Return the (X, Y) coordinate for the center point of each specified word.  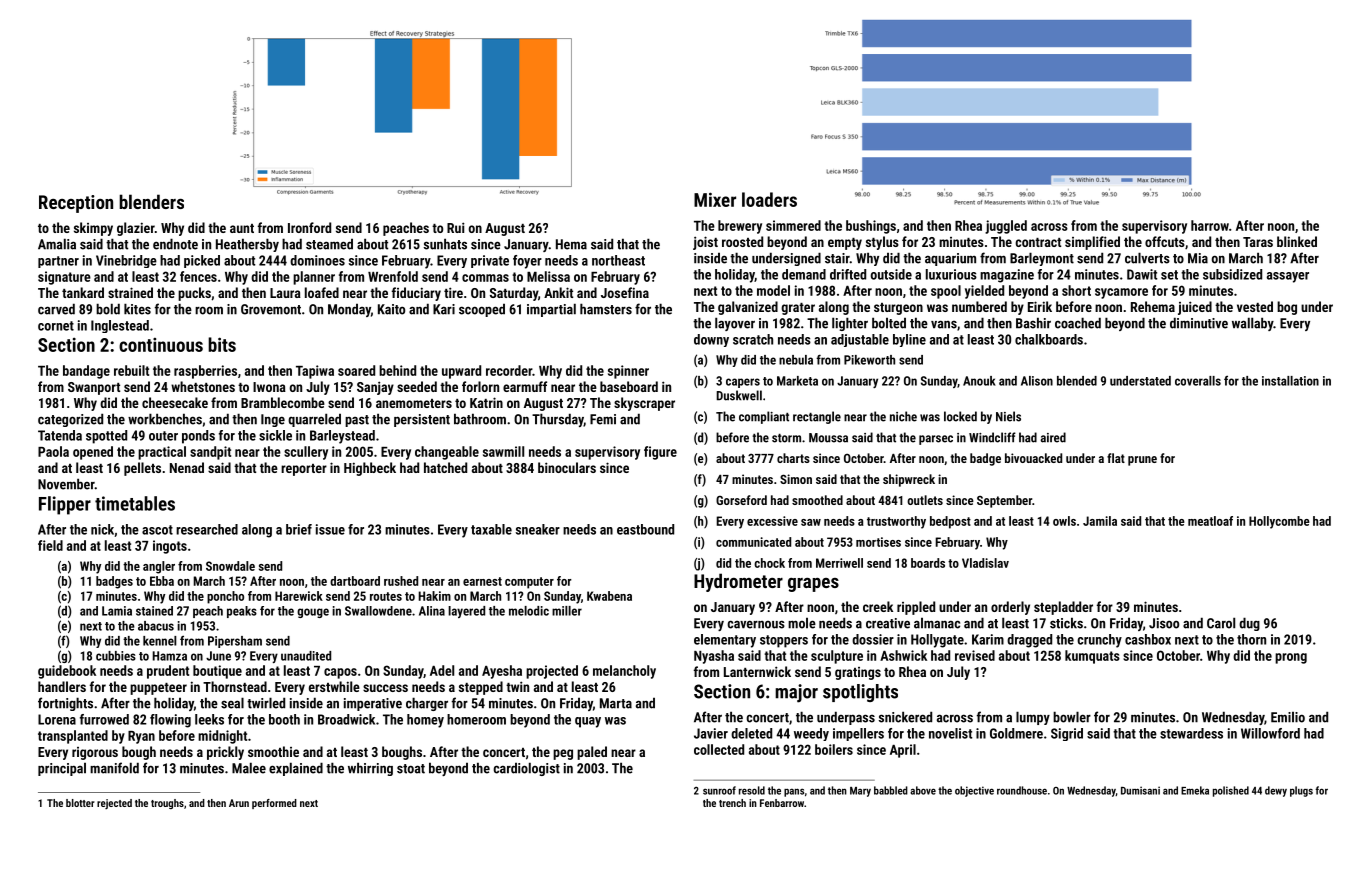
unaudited (306, 656)
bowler (1072, 717)
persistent (422, 420)
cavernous (756, 624)
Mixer (715, 199)
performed (274, 804)
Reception (76, 204)
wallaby (1252, 324)
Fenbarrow (782, 803)
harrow (1210, 225)
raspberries (205, 372)
